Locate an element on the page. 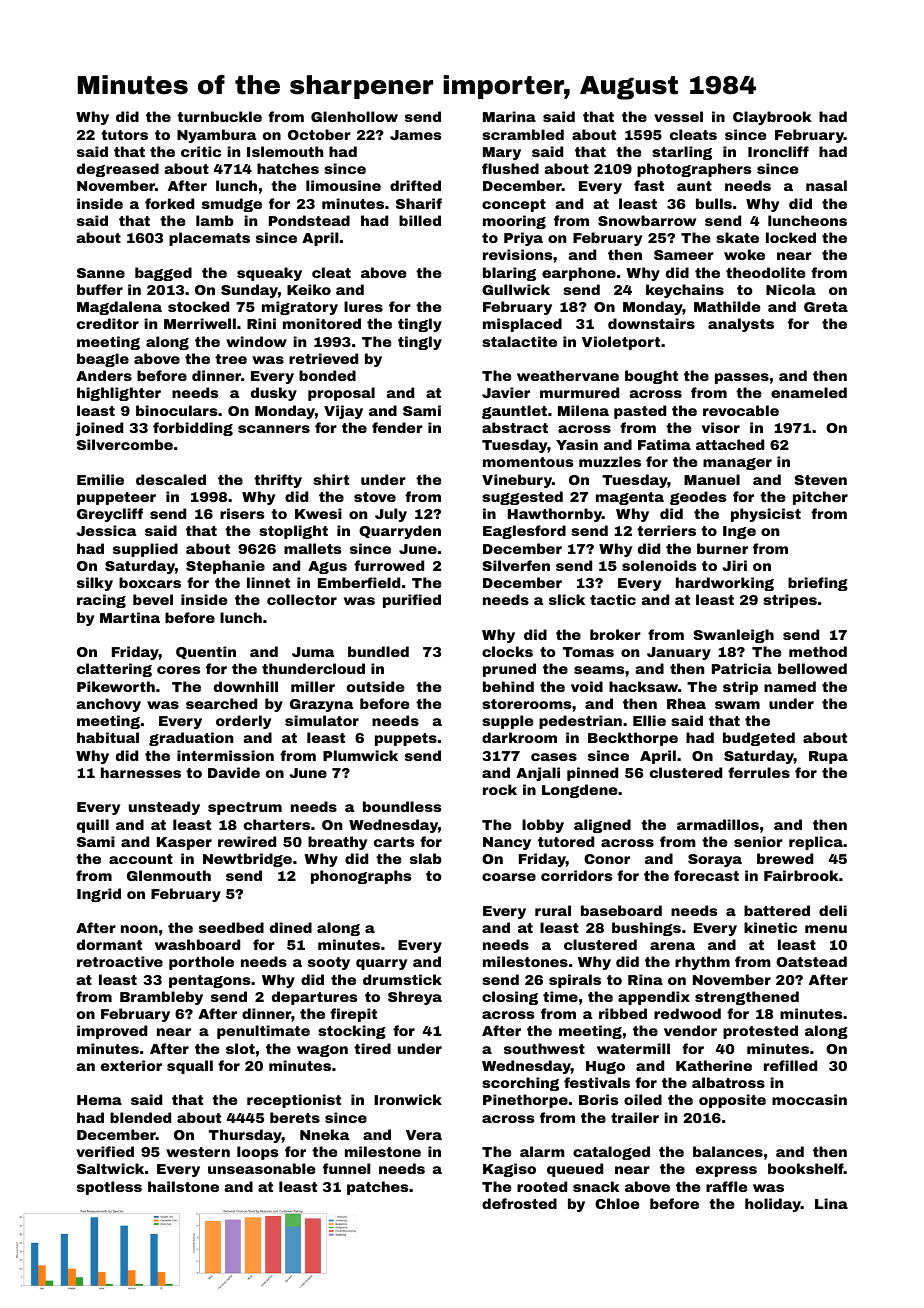  scanners is located at coordinates (274, 429).
